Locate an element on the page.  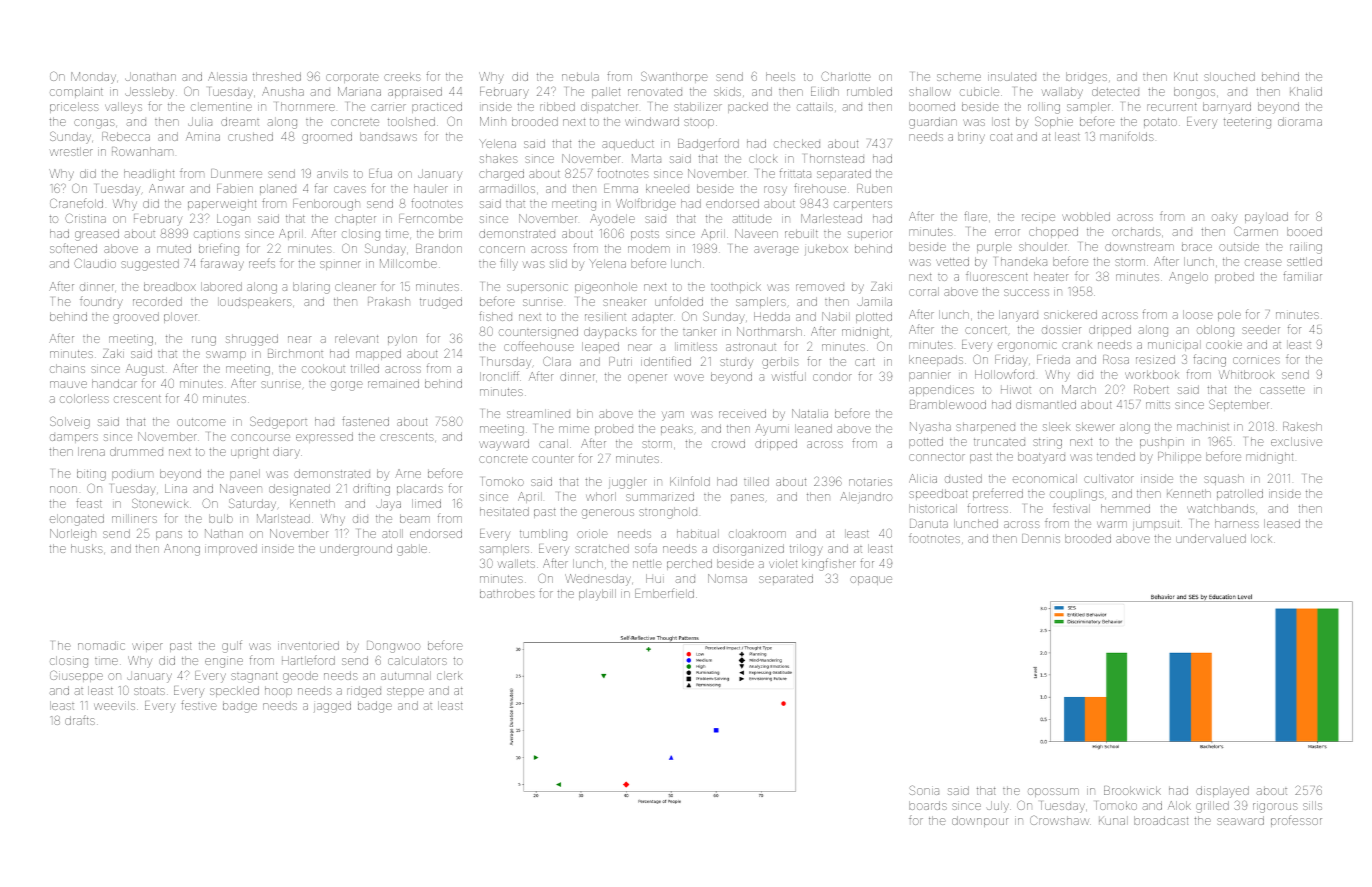
milliners is located at coordinates (134, 518).
